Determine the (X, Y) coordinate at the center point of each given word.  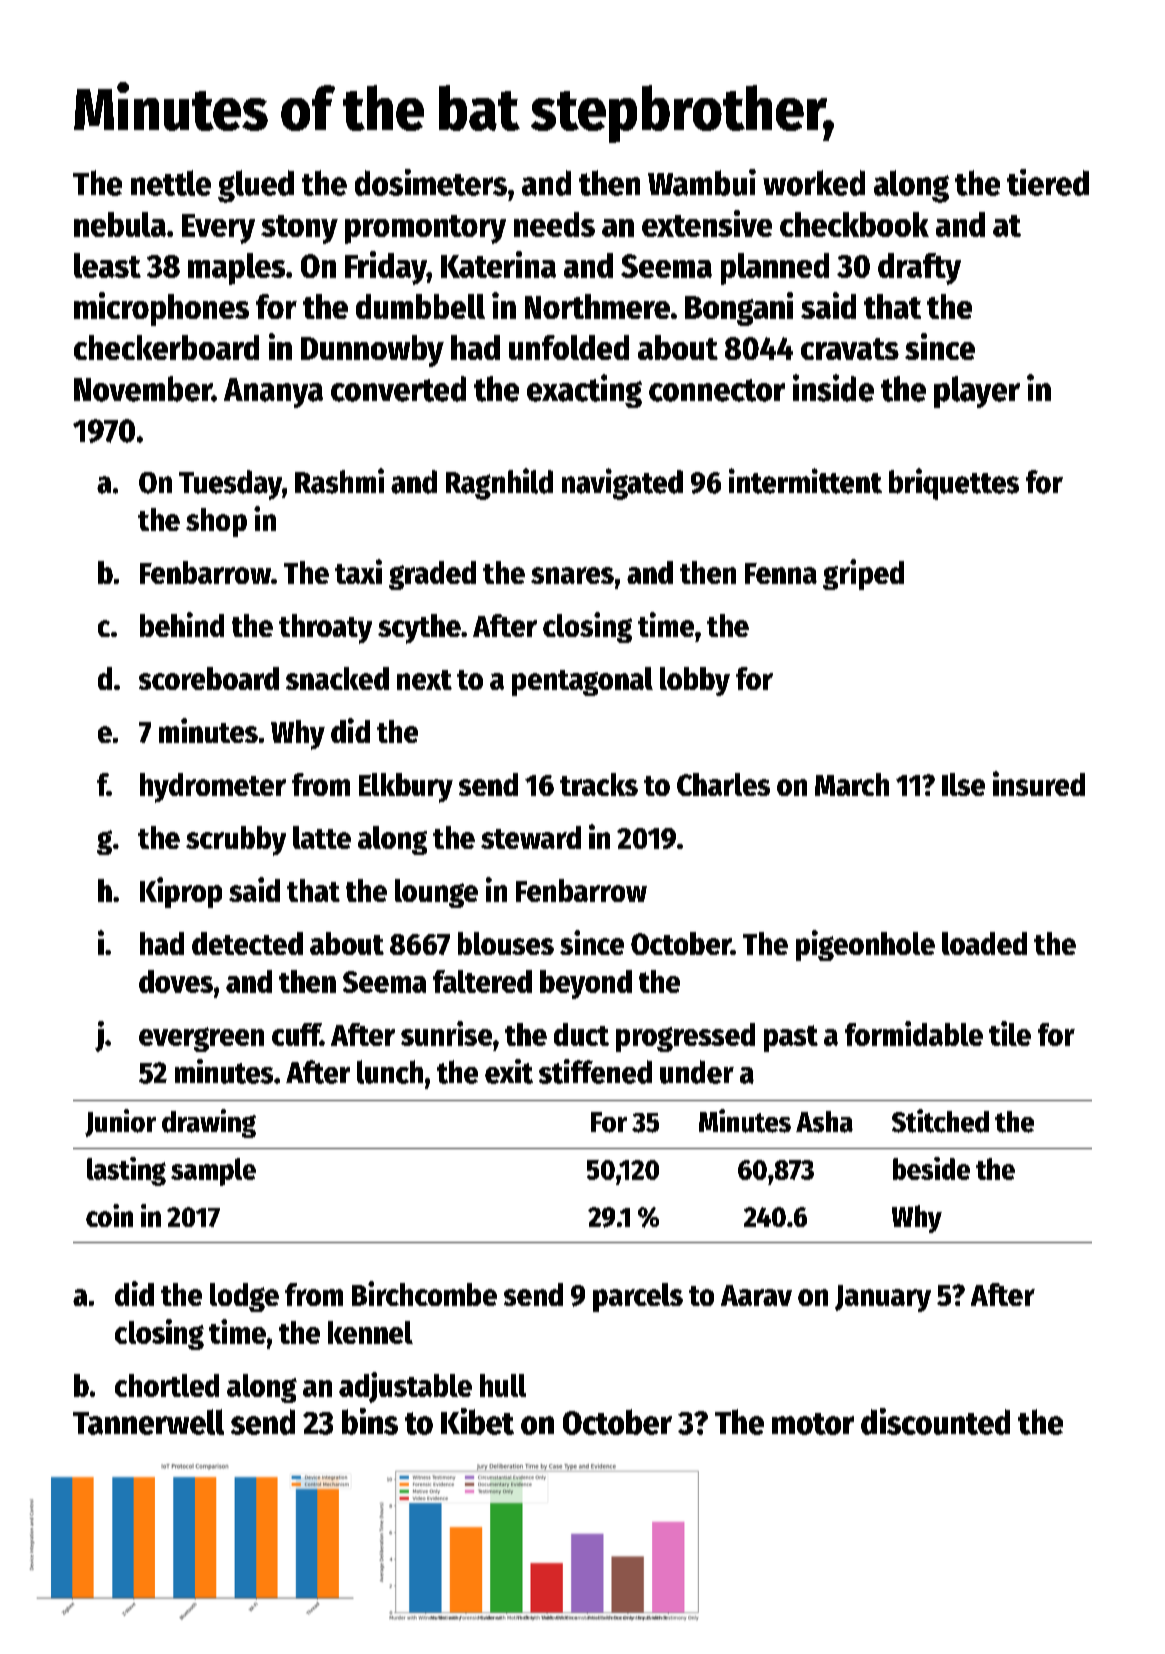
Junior (120, 1123)
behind (182, 624)
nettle (171, 183)
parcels (638, 1297)
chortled (167, 1385)
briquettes (954, 484)
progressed (685, 1037)
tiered (1048, 182)
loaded (984, 943)
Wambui (702, 182)
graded (432, 575)
